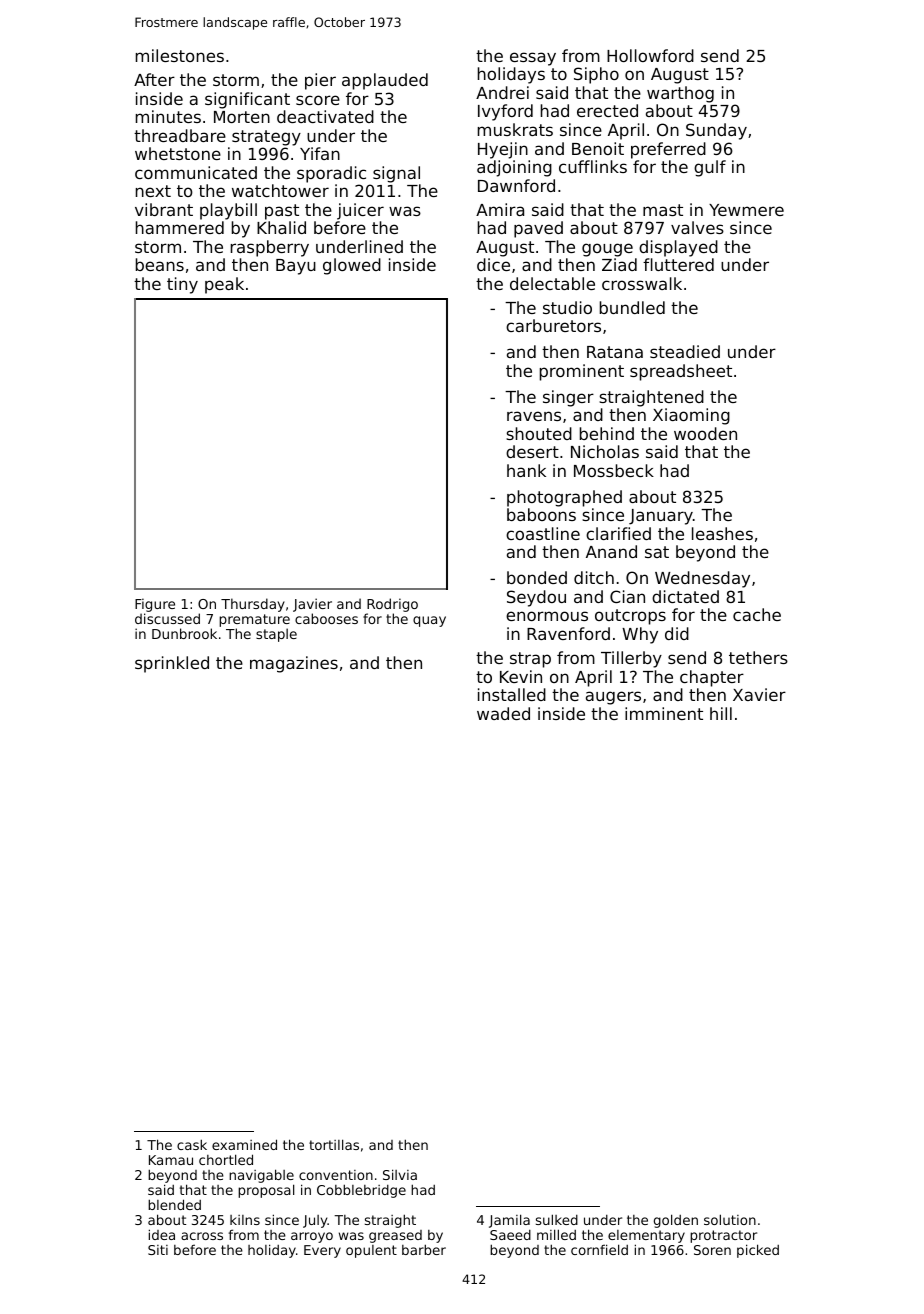  I want to click on Sunday, so click(716, 131).
